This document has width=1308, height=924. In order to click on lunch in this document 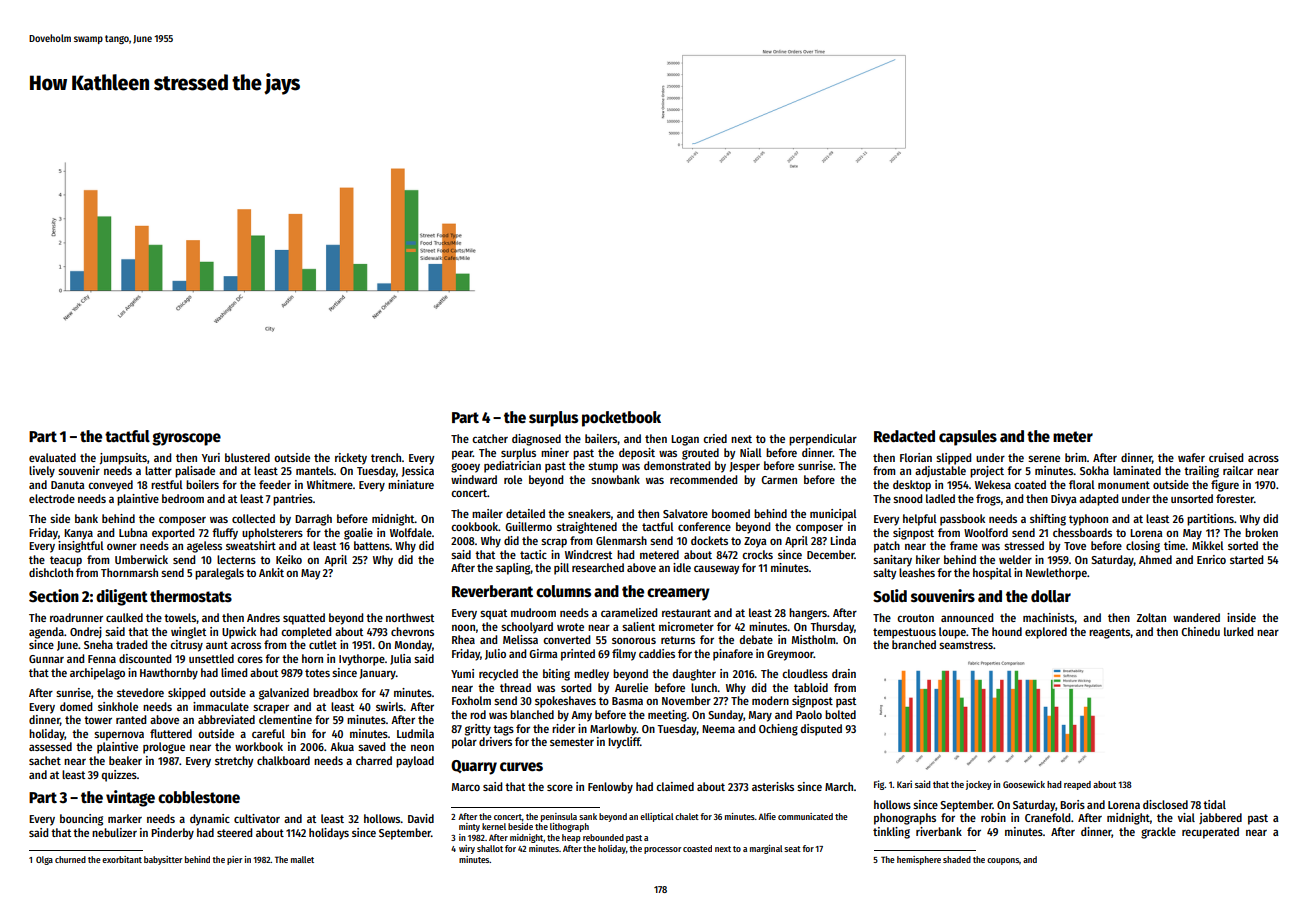, I will do `click(704, 687)`.
